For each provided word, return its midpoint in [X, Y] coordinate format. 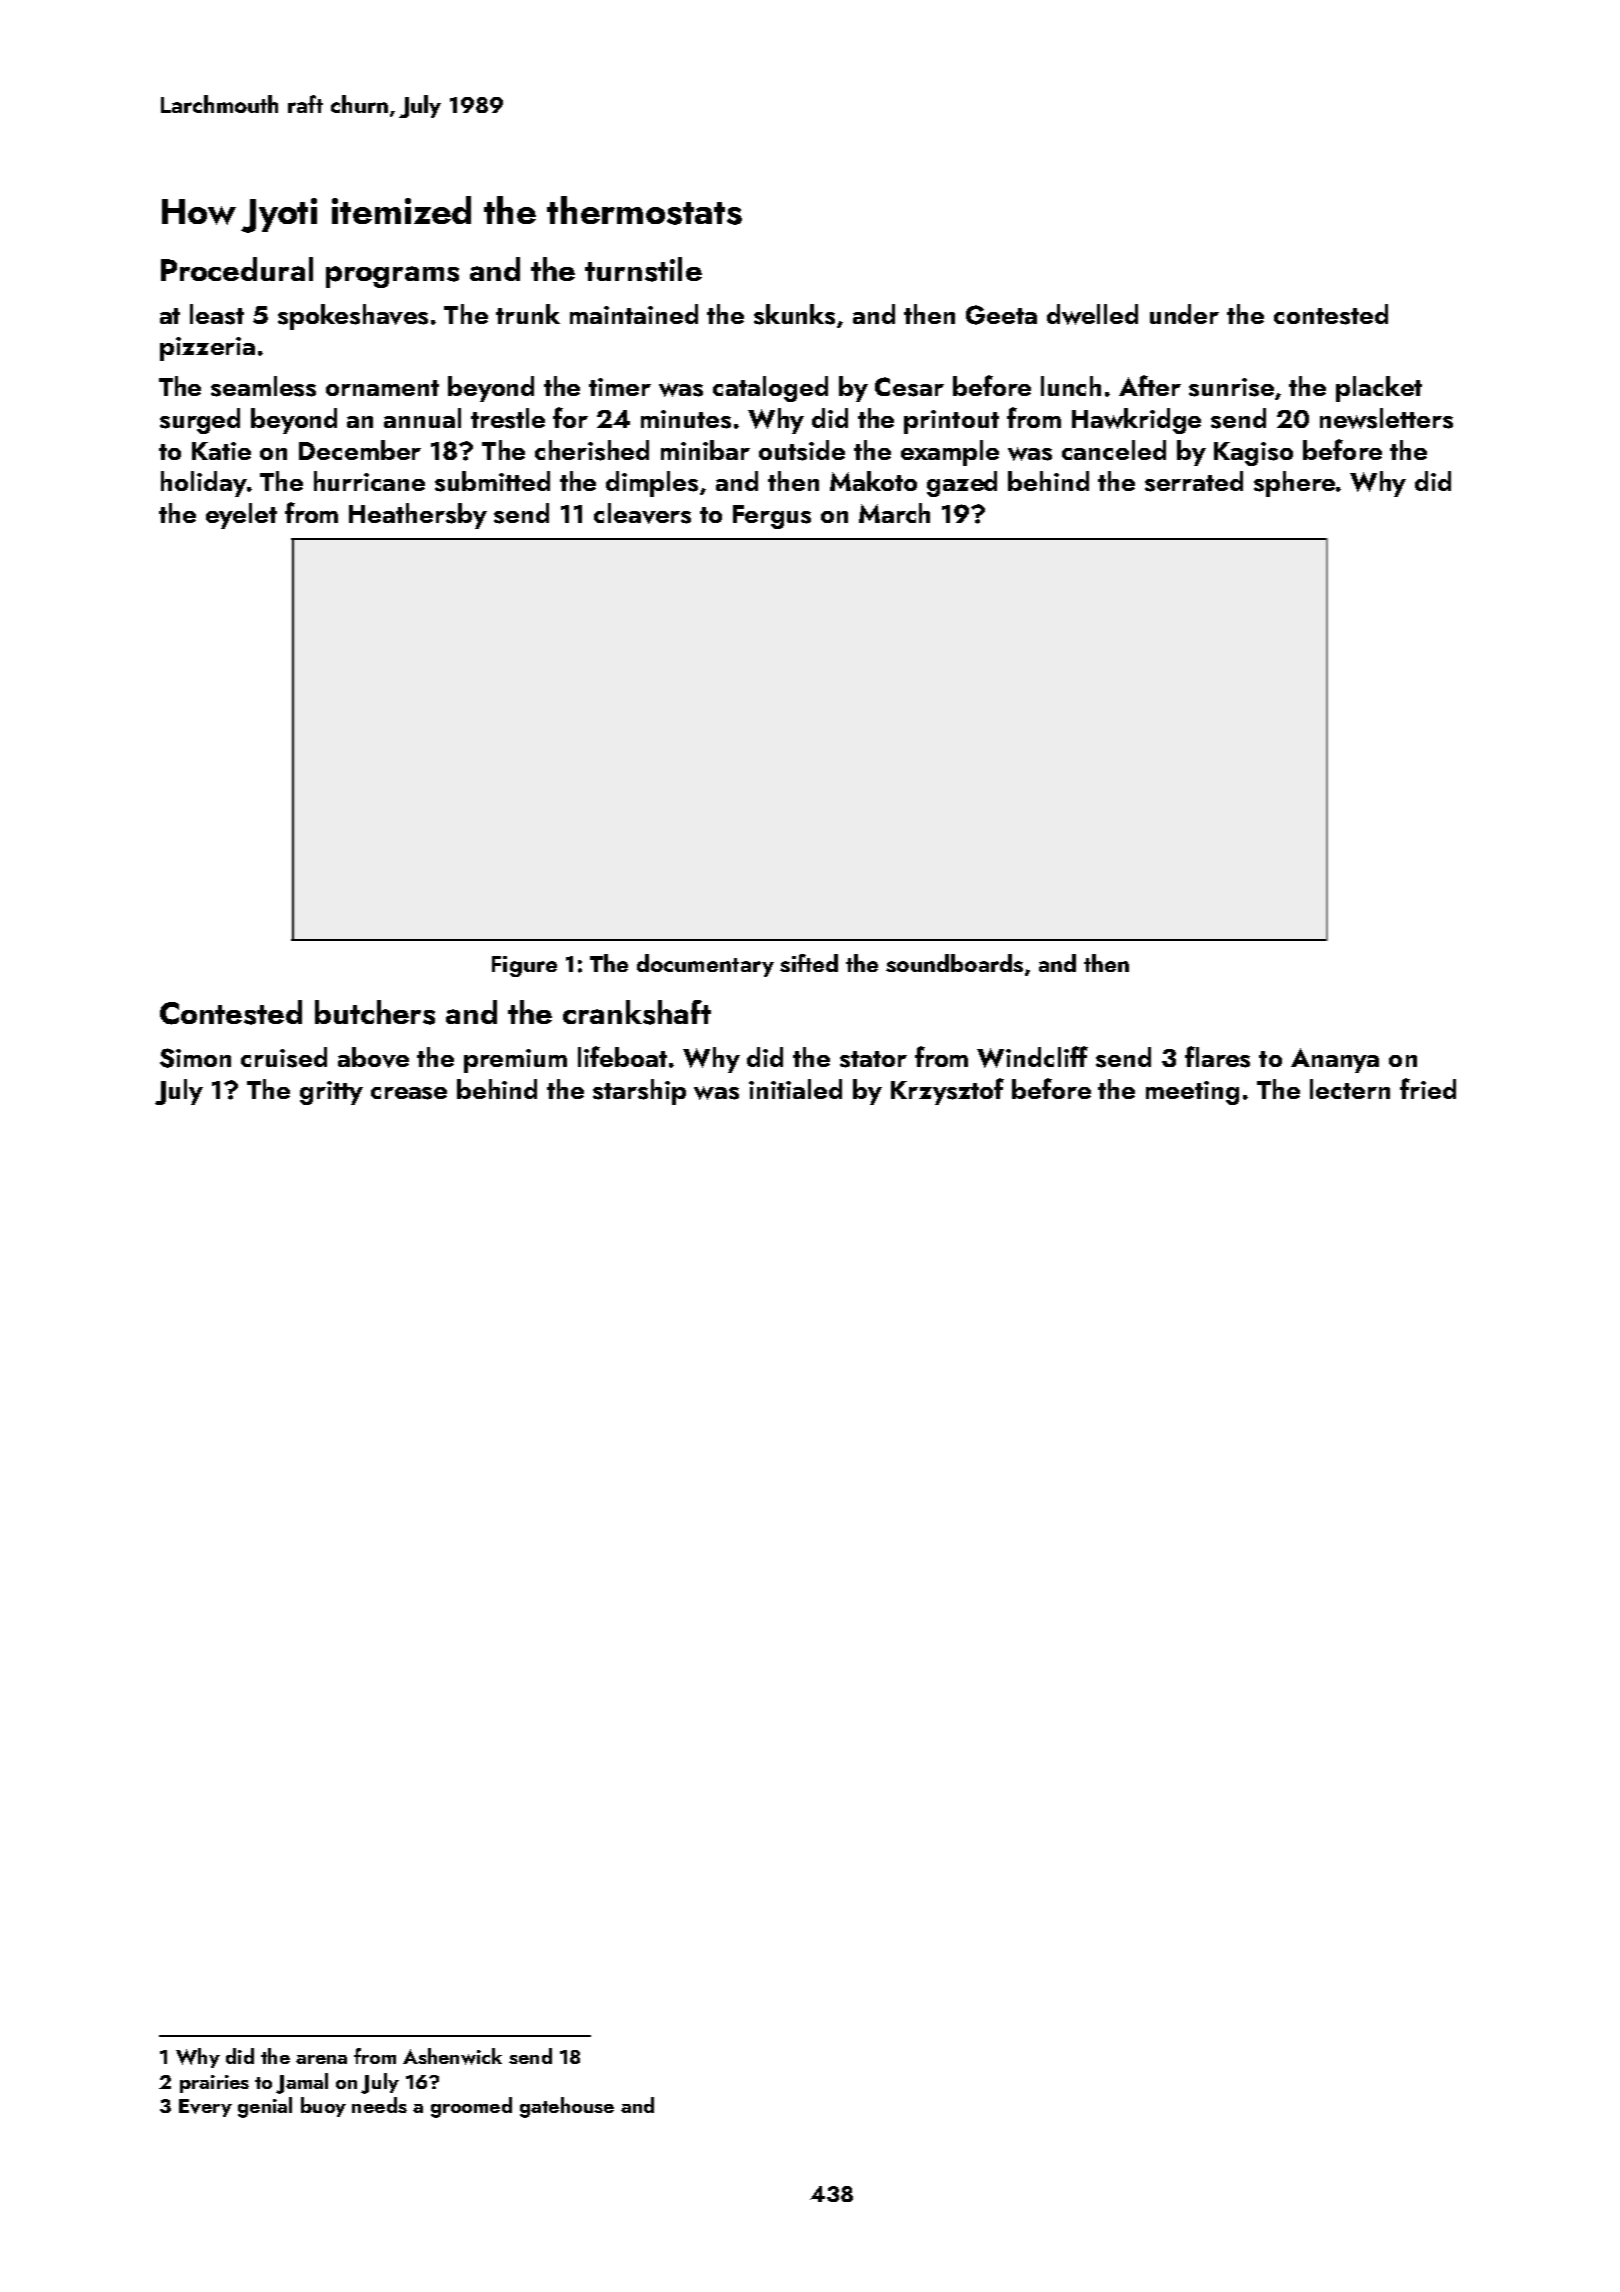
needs [379, 2105]
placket [1379, 389]
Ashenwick [452, 2056]
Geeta [1001, 315]
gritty [331, 1093]
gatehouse [567, 2107]
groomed [471, 2107]
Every [205, 2108]
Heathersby [418, 516]
